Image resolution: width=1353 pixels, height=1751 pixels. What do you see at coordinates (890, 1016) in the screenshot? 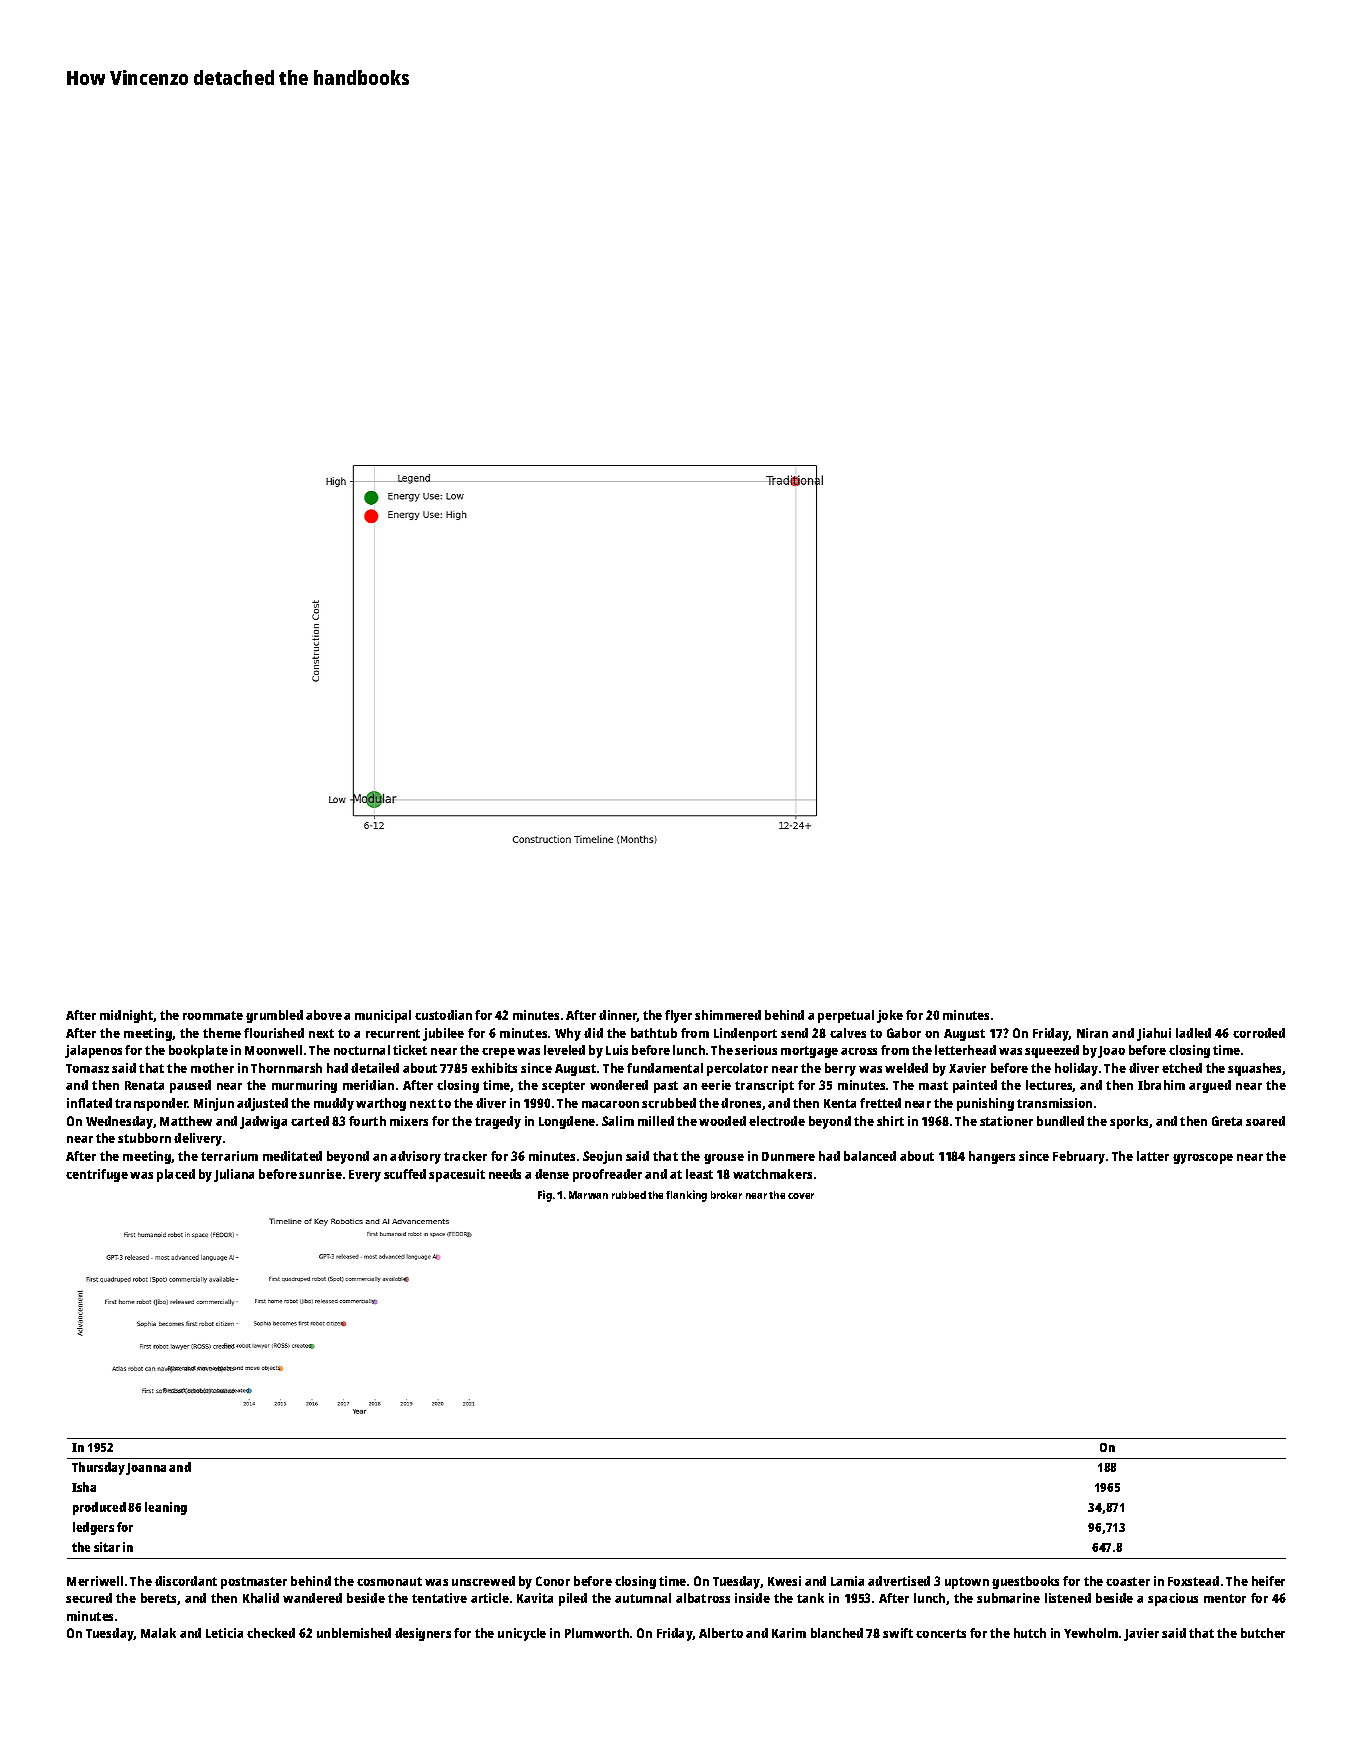
I see `joke` at bounding box center [890, 1016].
